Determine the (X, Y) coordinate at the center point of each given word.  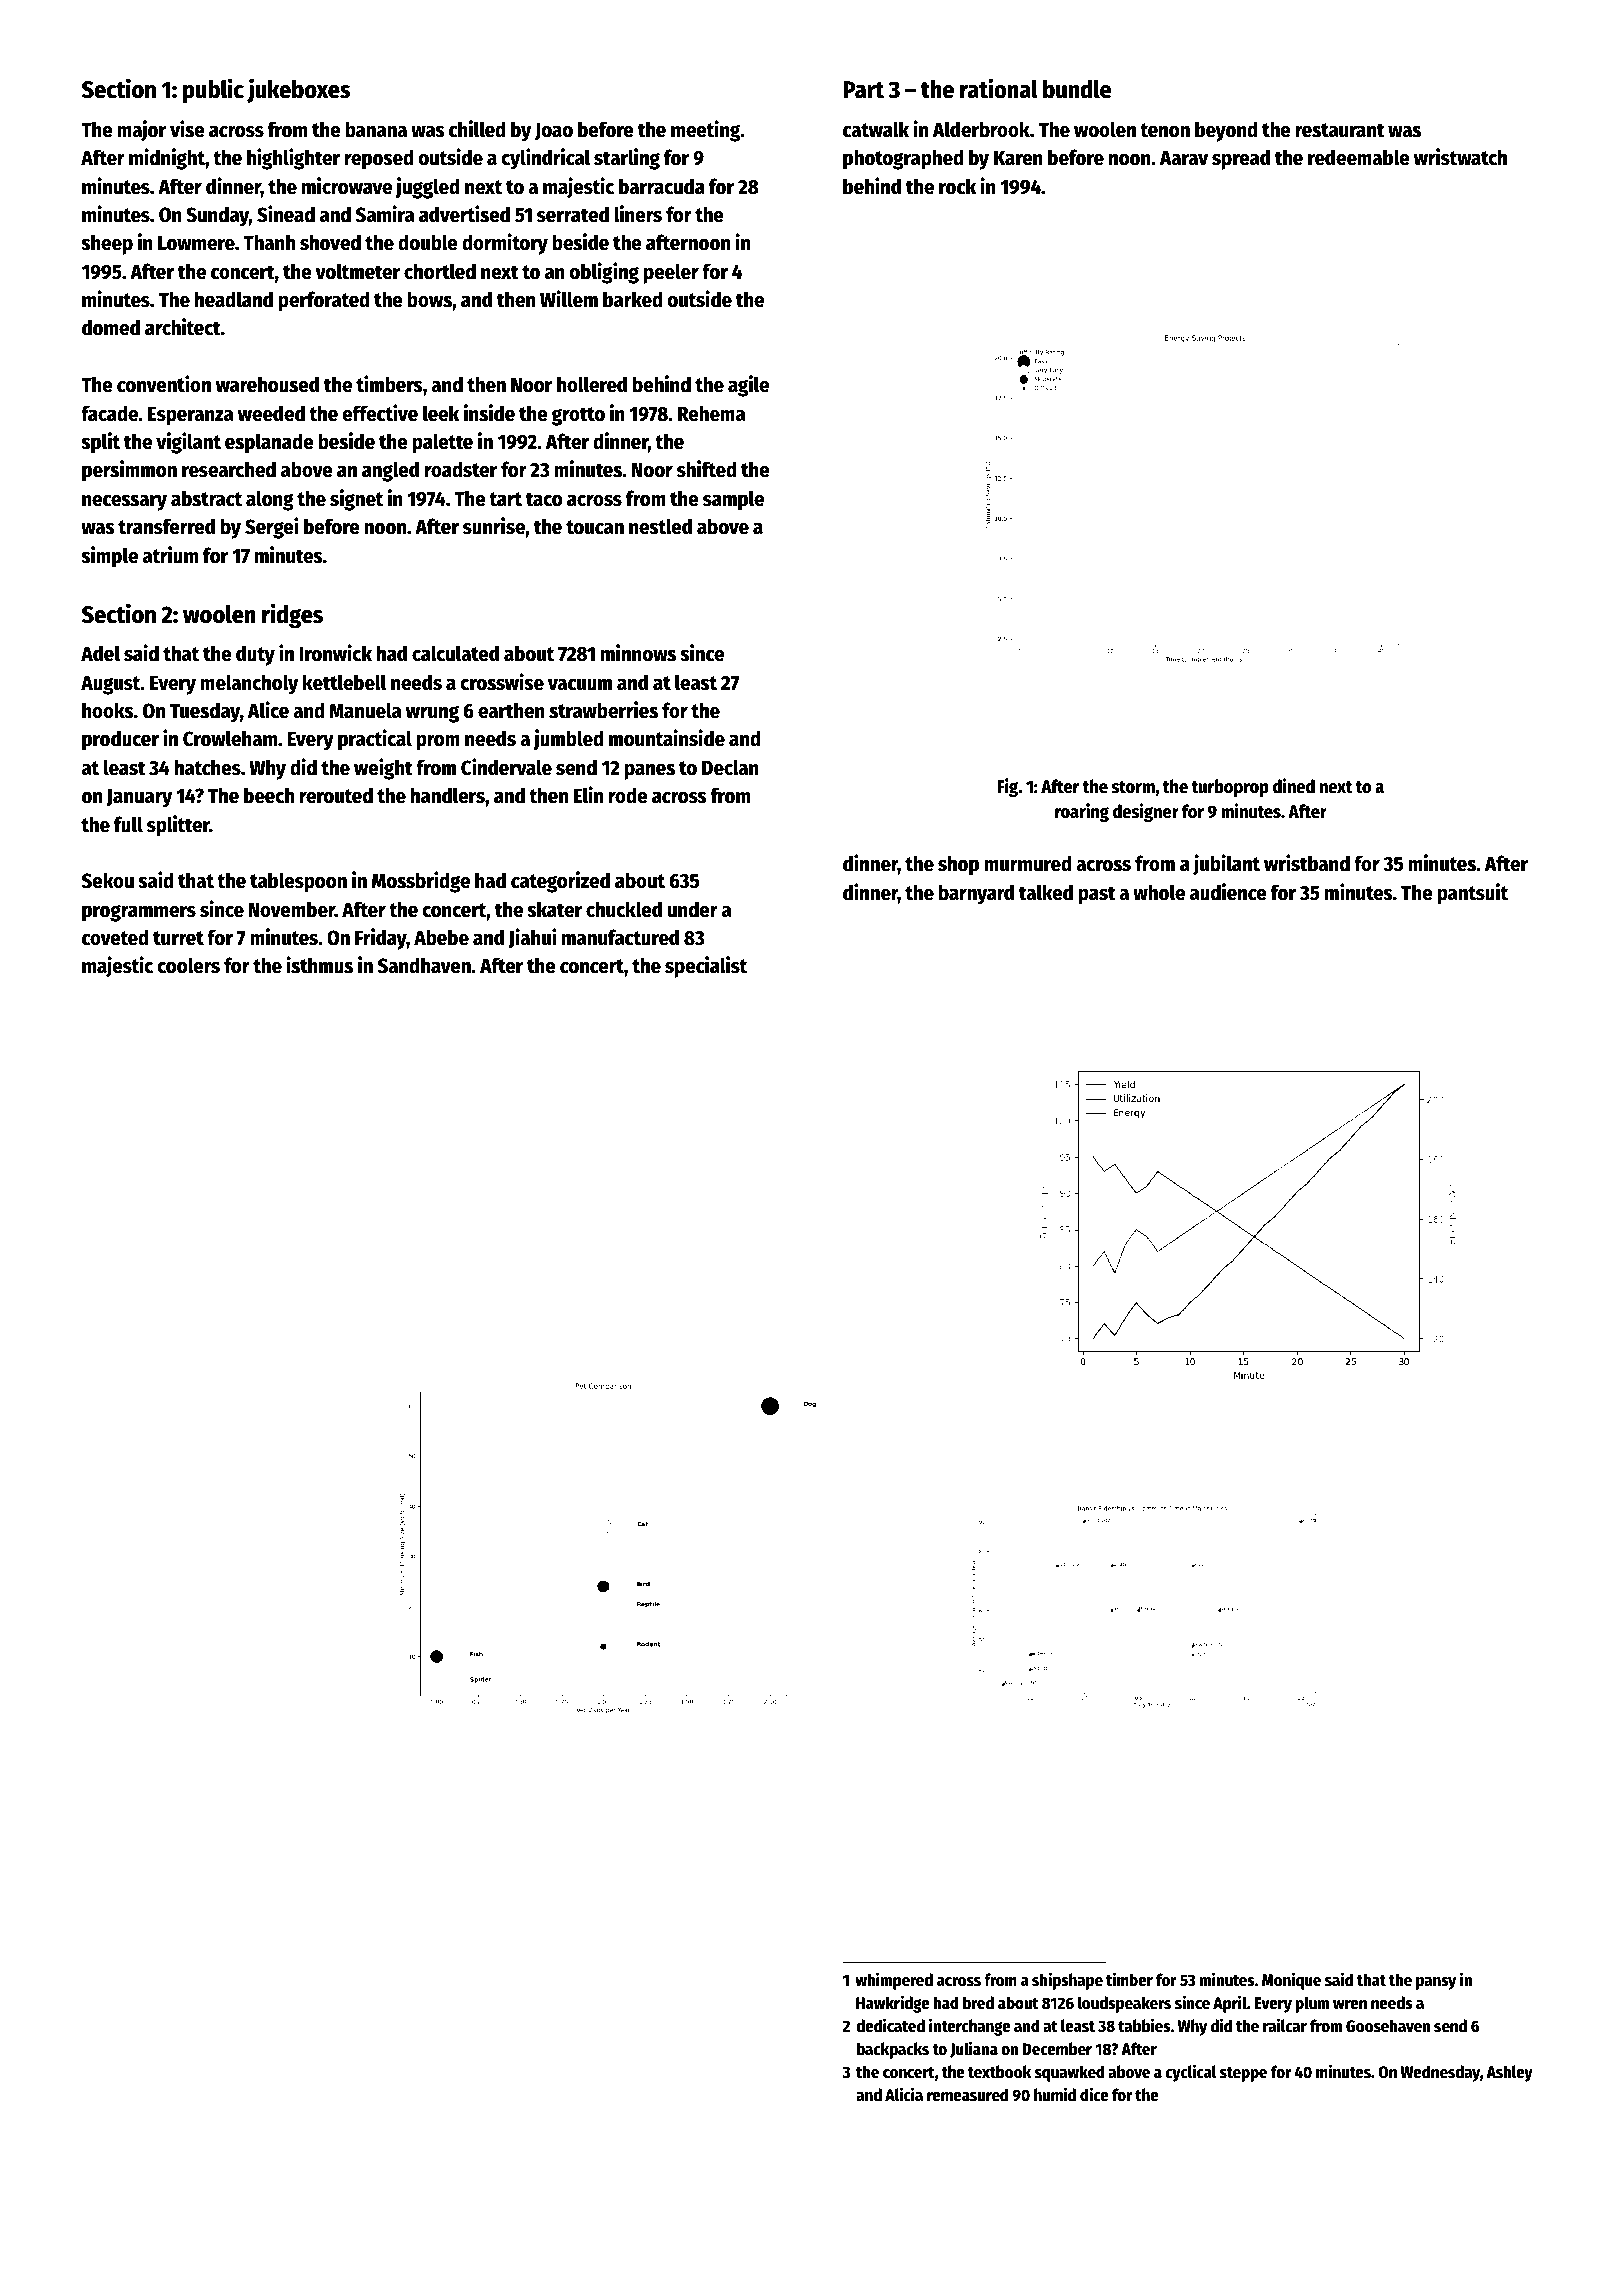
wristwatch (1460, 157)
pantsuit (1472, 894)
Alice (268, 710)
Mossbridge (421, 882)
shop (958, 865)
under (693, 909)
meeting (706, 131)
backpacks (893, 2050)
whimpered (894, 1981)
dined (1294, 786)
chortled (440, 271)
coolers (188, 965)
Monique (1291, 1981)
